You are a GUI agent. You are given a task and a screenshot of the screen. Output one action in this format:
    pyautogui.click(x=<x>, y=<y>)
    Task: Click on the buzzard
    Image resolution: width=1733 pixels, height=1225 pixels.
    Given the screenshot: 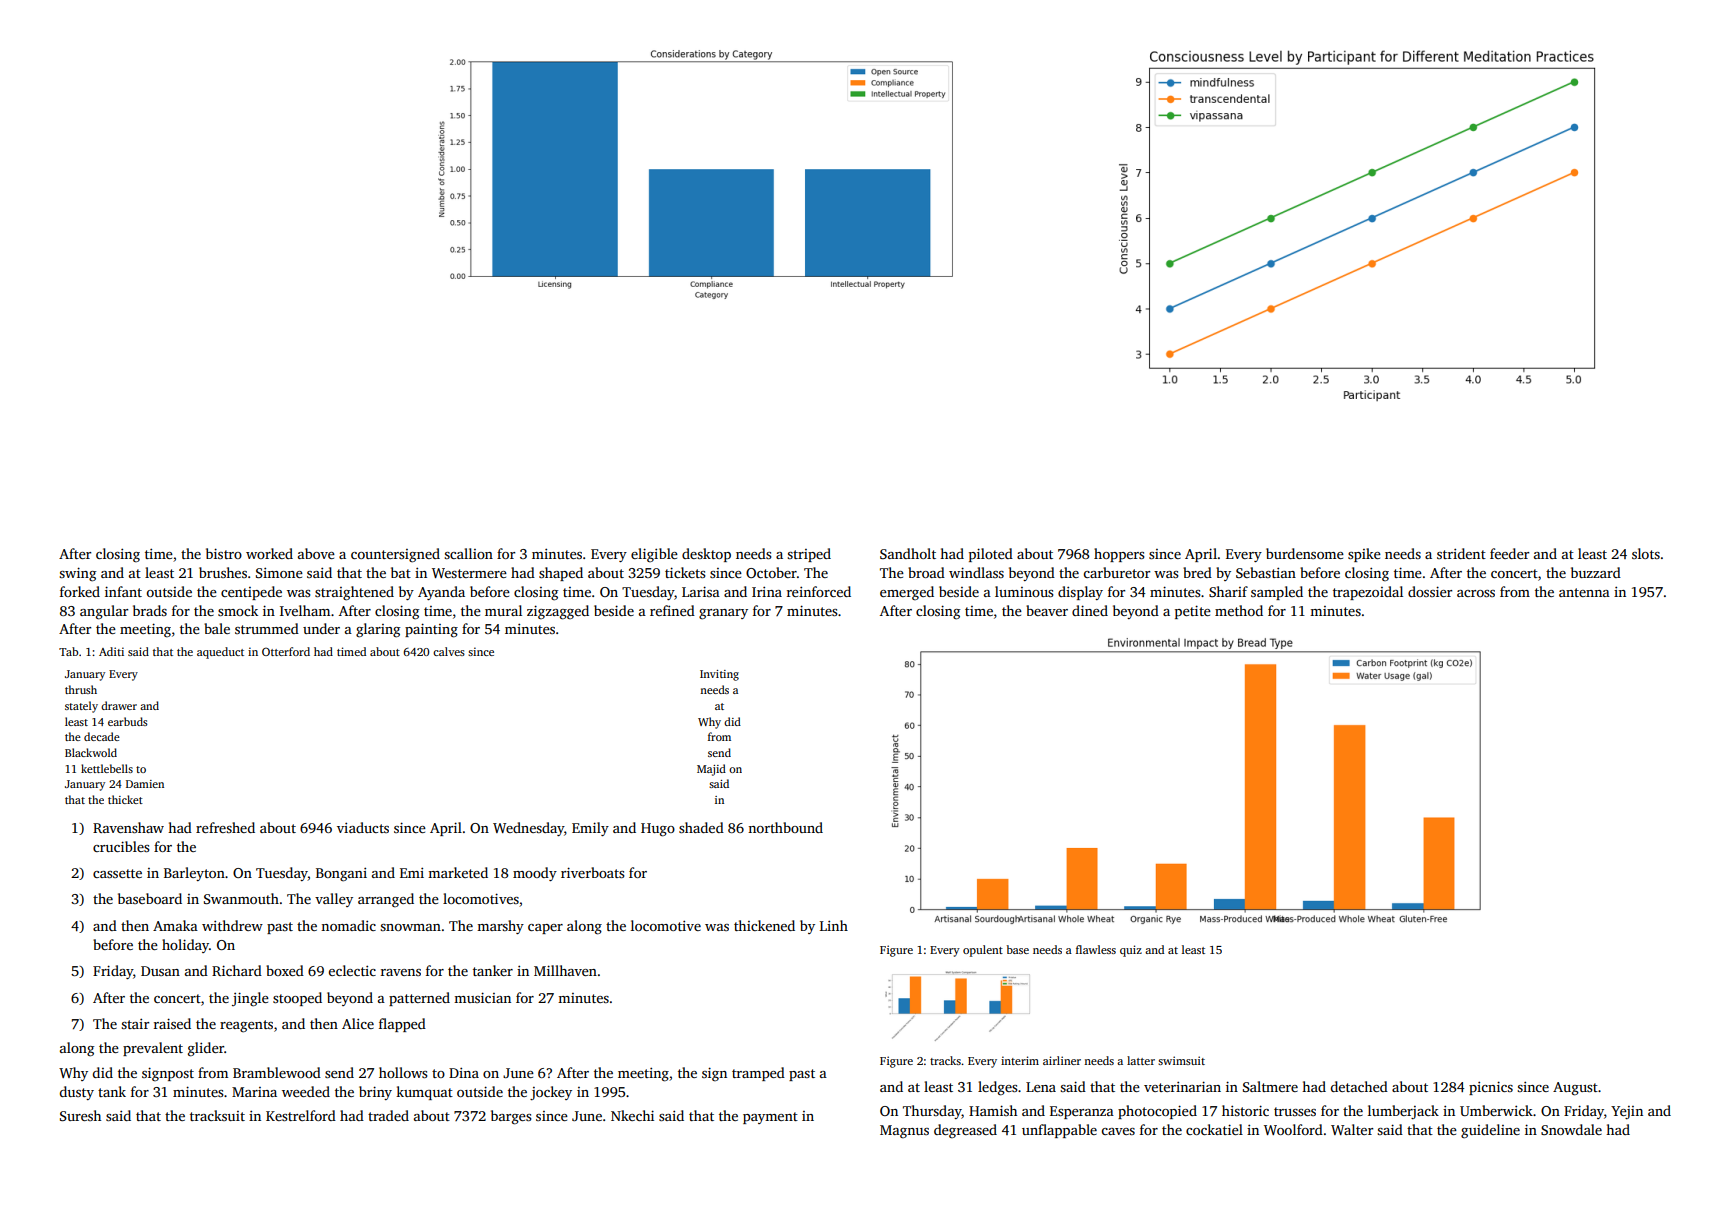 What is the action you would take?
    pyautogui.click(x=1596, y=572)
